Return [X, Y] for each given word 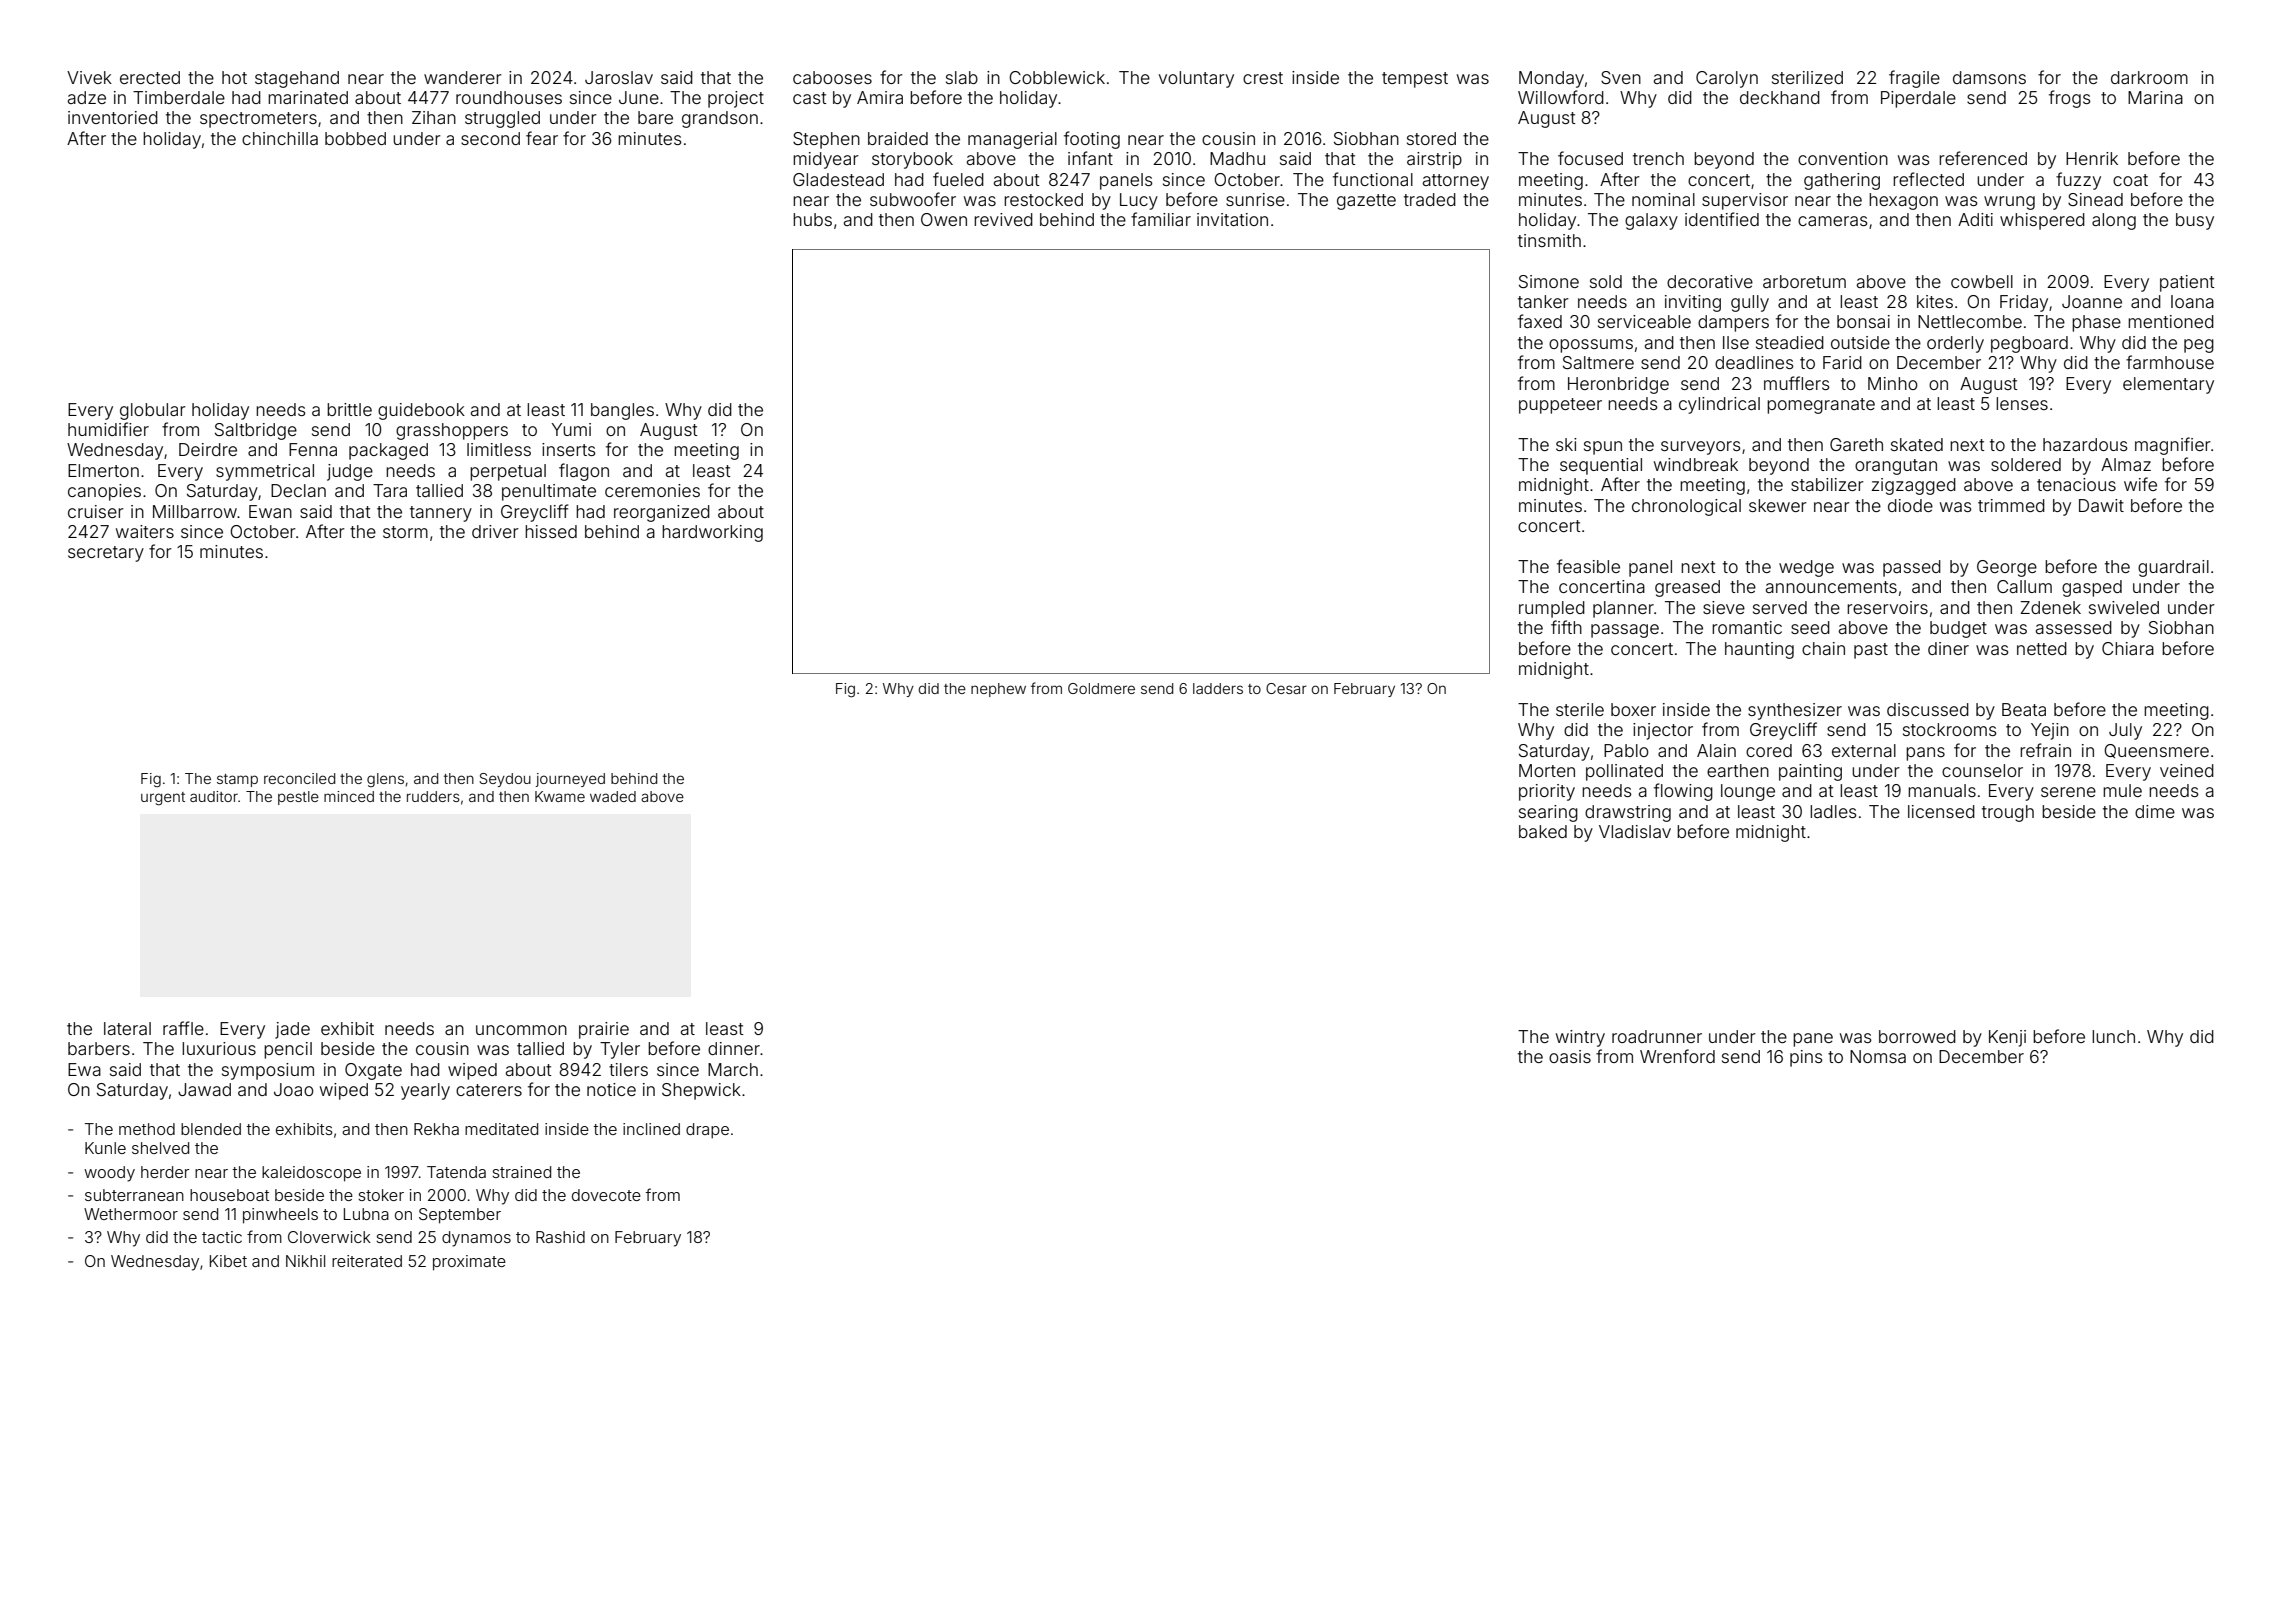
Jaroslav [619, 77]
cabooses [832, 77]
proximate [469, 1263]
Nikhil [305, 1261]
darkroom [2149, 77]
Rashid [560, 1237]
